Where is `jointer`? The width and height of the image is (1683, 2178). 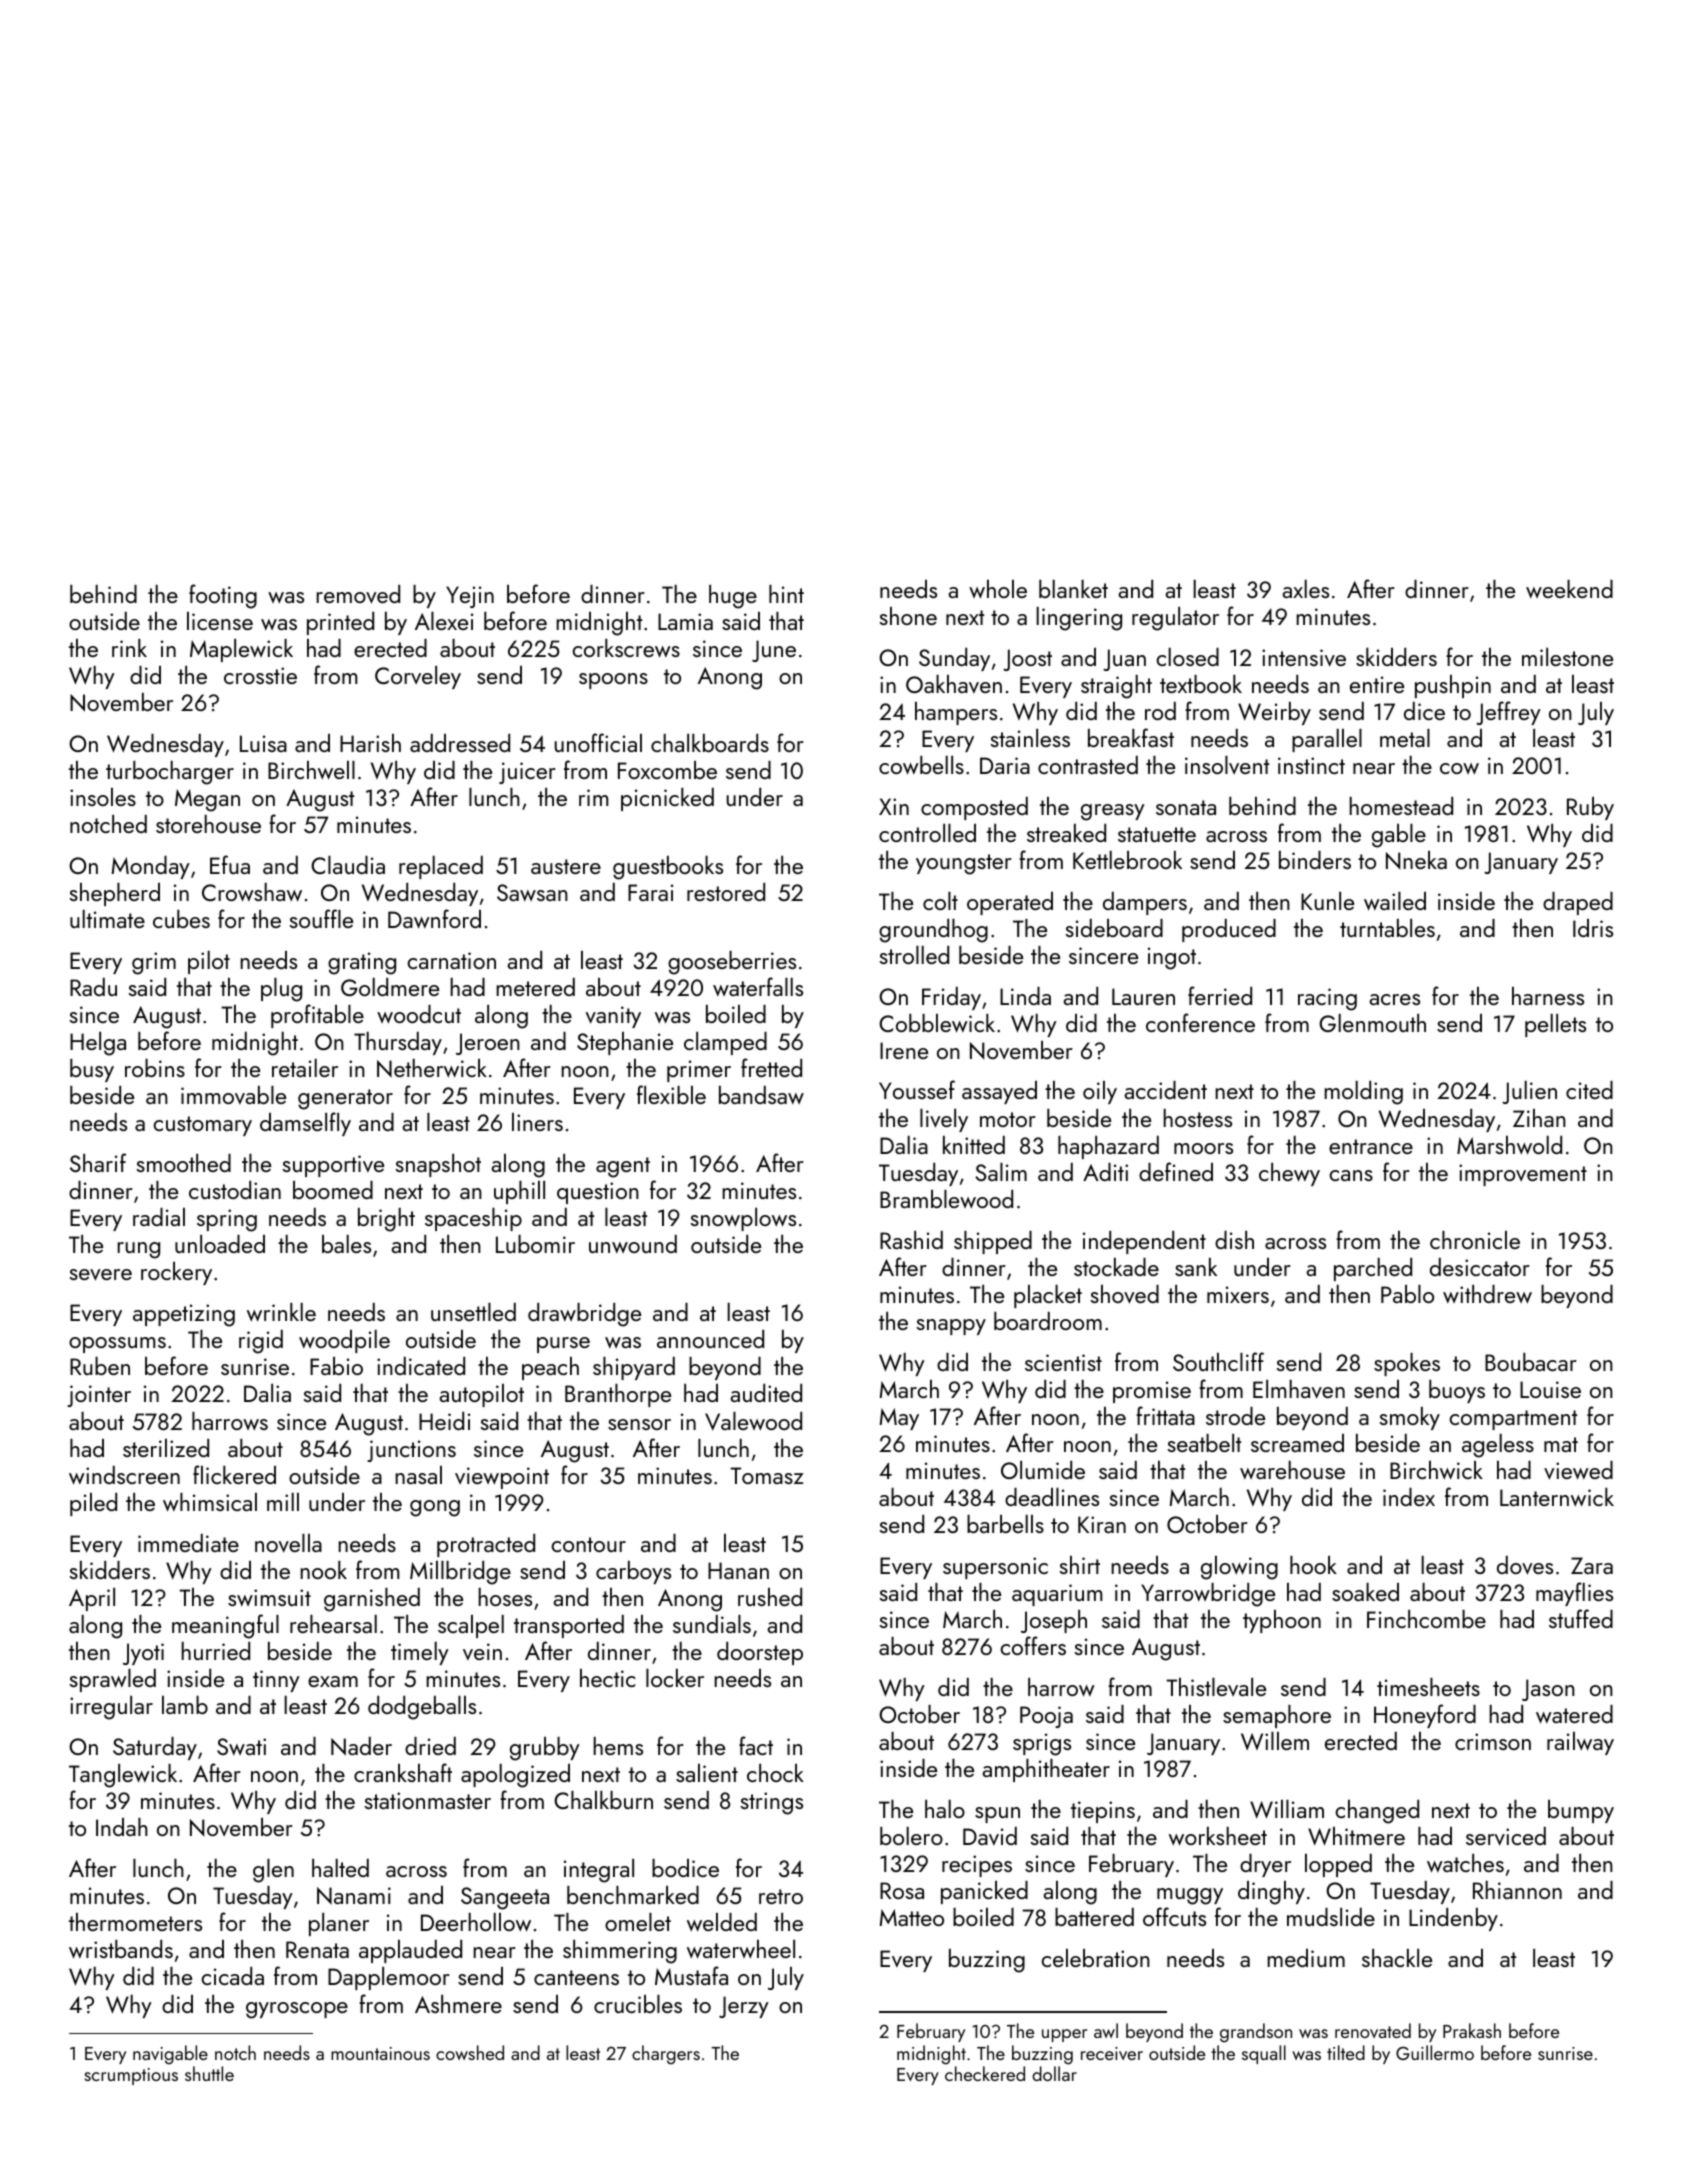 jointer is located at coordinates (99, 1396).
